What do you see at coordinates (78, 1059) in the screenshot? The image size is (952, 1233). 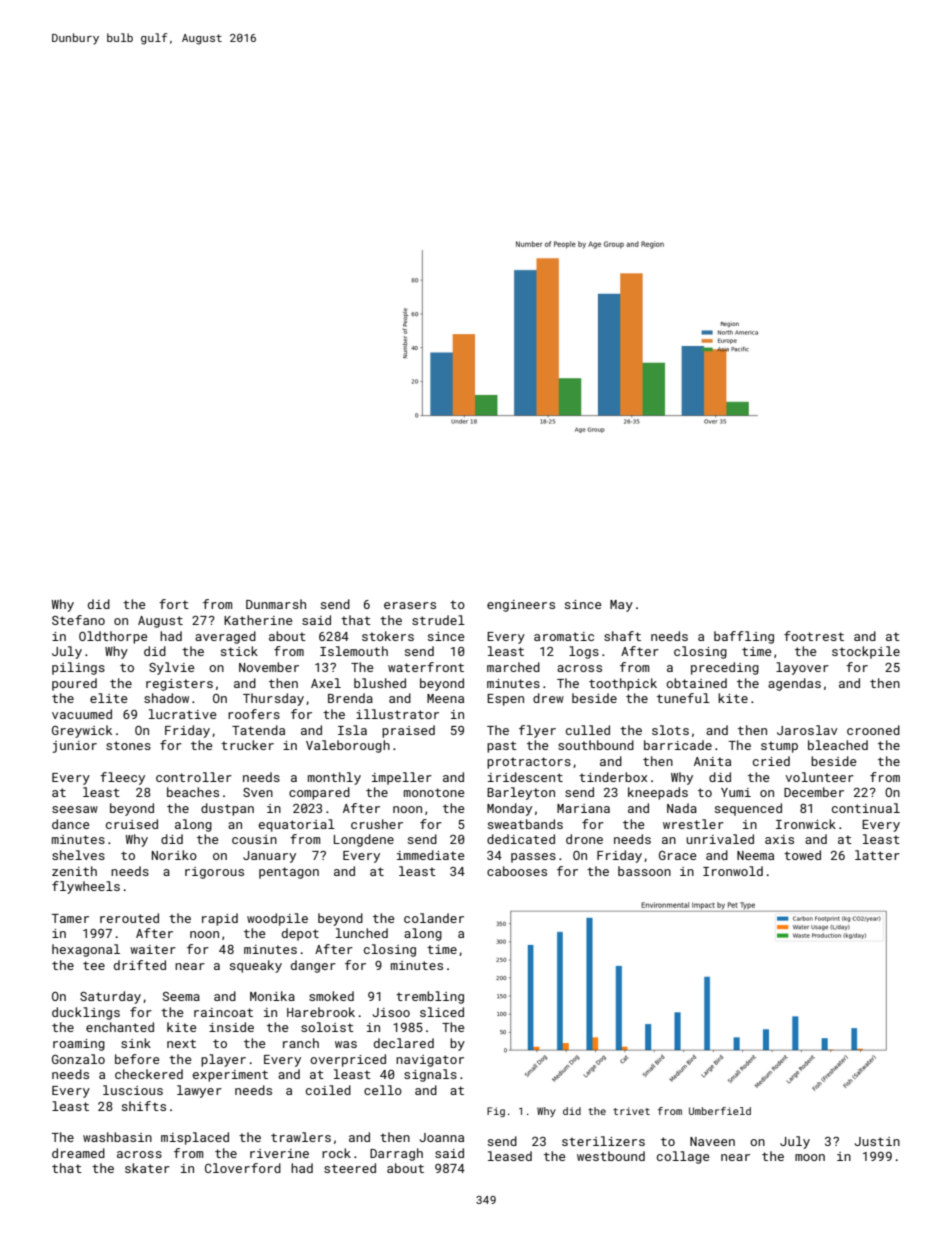 I see `Gonzalo` at bounding box center [78, 1059].
